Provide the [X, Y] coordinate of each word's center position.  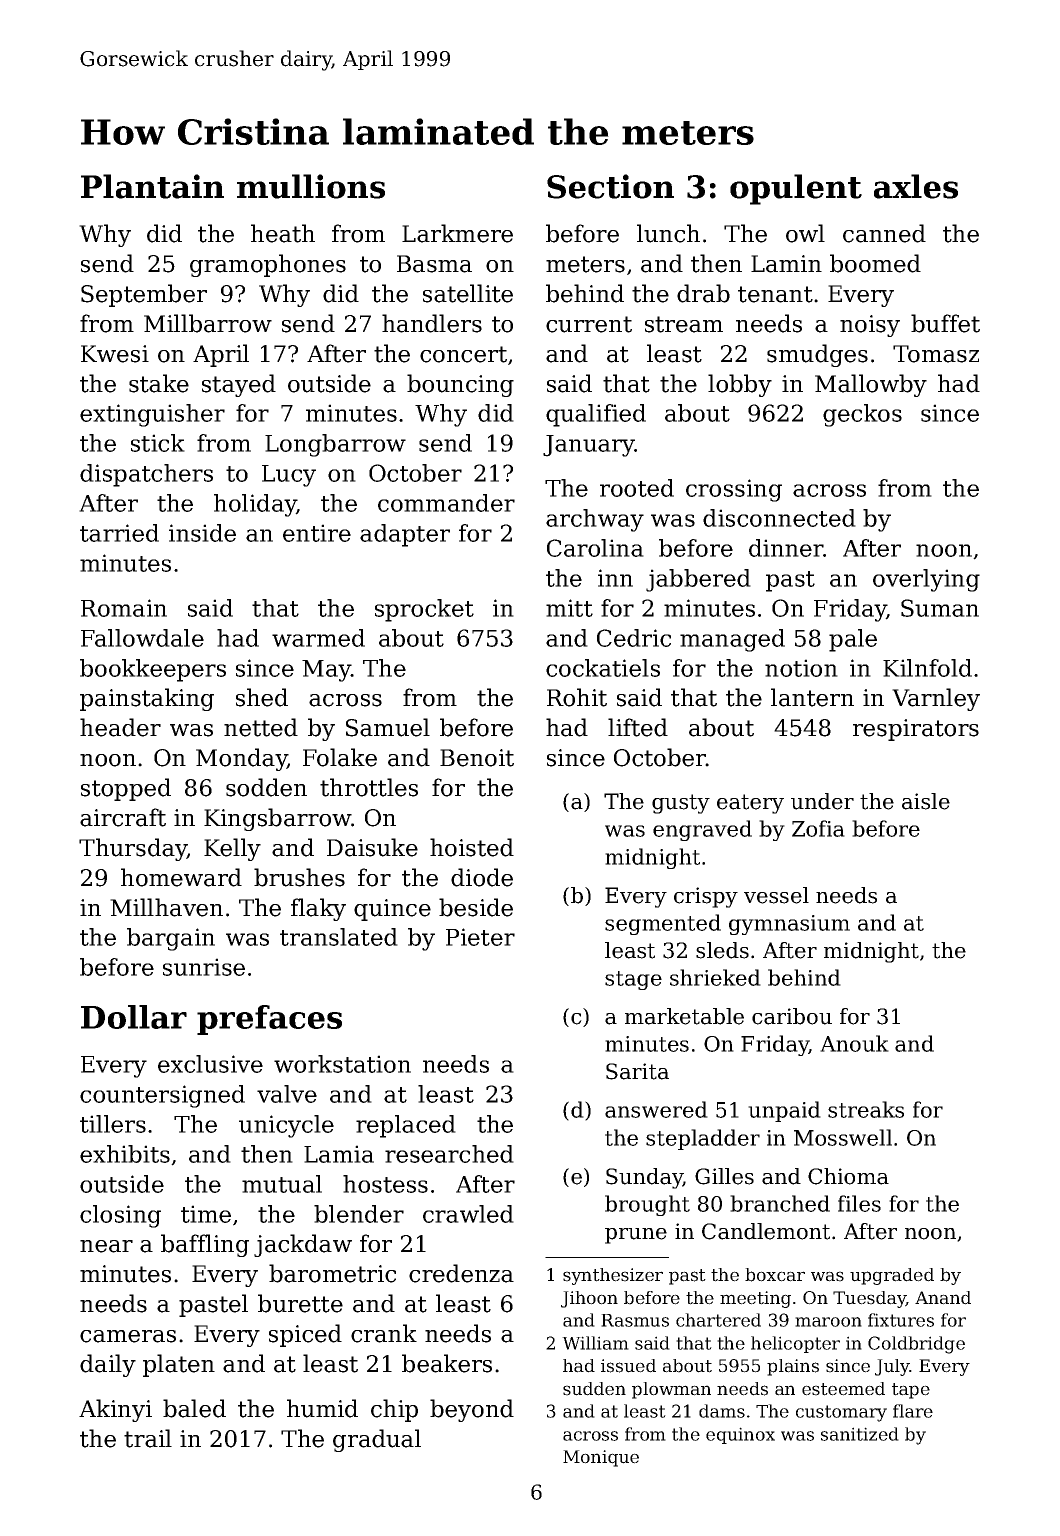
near [106, 1246]
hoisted [472, 847]
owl [805, 233]
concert [463, 354]
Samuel [388, 727]
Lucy [289, 476]
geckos [862, 415]
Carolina [595, 548]
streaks [866, 1109]
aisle [926, 801]
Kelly [232, 849]
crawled [468, 1214]
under [822, 801]
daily [108, 1365]
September [144, 295]
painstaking [147, 699]
